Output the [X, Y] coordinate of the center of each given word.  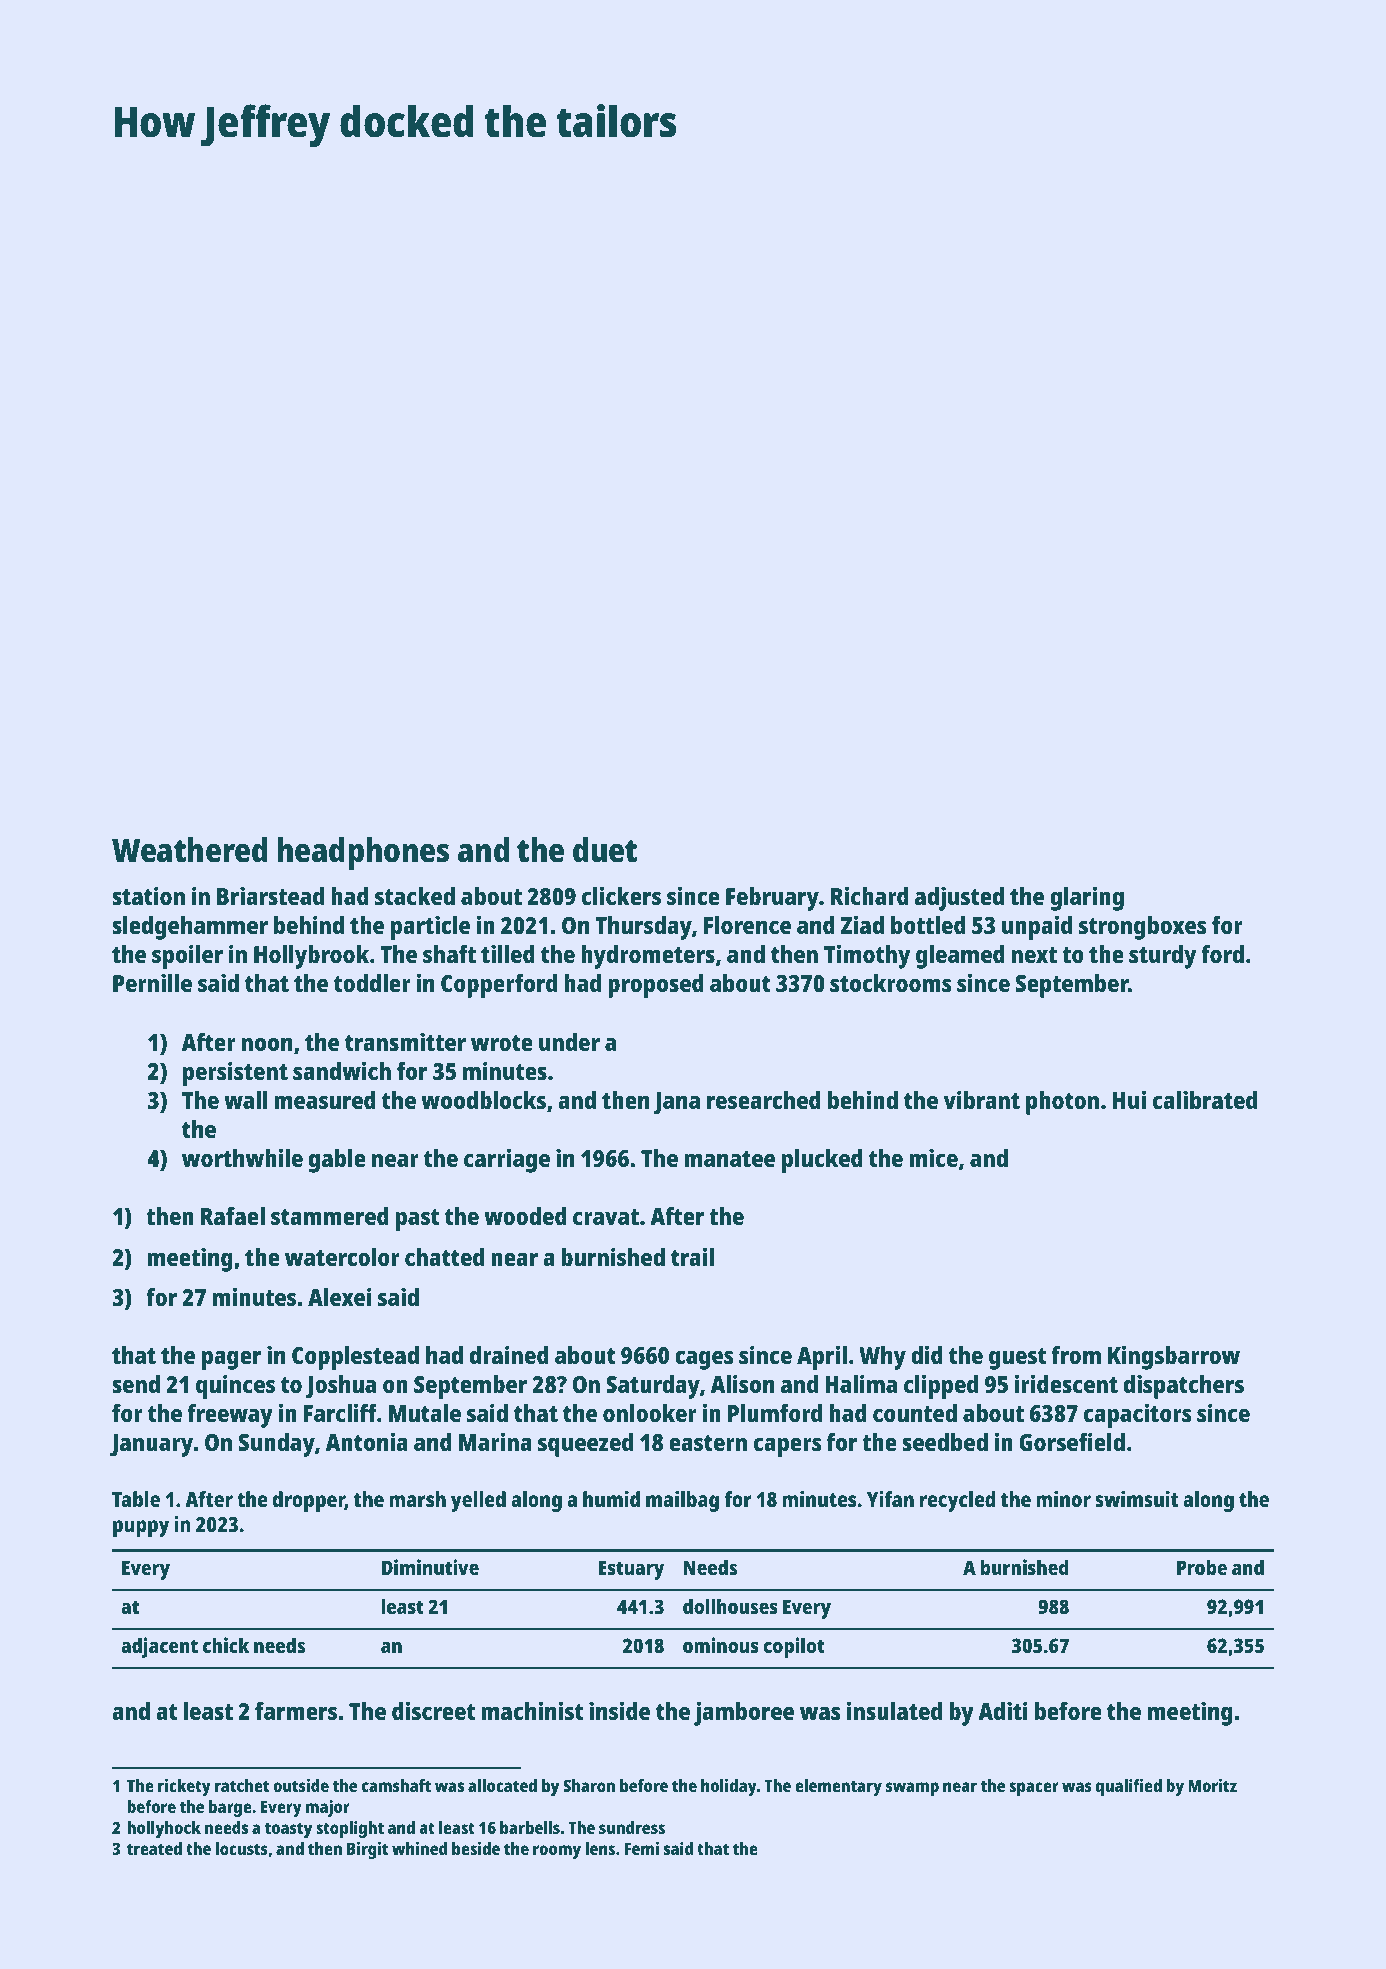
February [772, 899]
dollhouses [730, 1606]
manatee [729, 1159]
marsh [417, 1499]
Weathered [190, 850]
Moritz [1212, 1785]
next [1034, 955]
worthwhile [242, 1157]
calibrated [1205, 1099]
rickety [184, 1787]
